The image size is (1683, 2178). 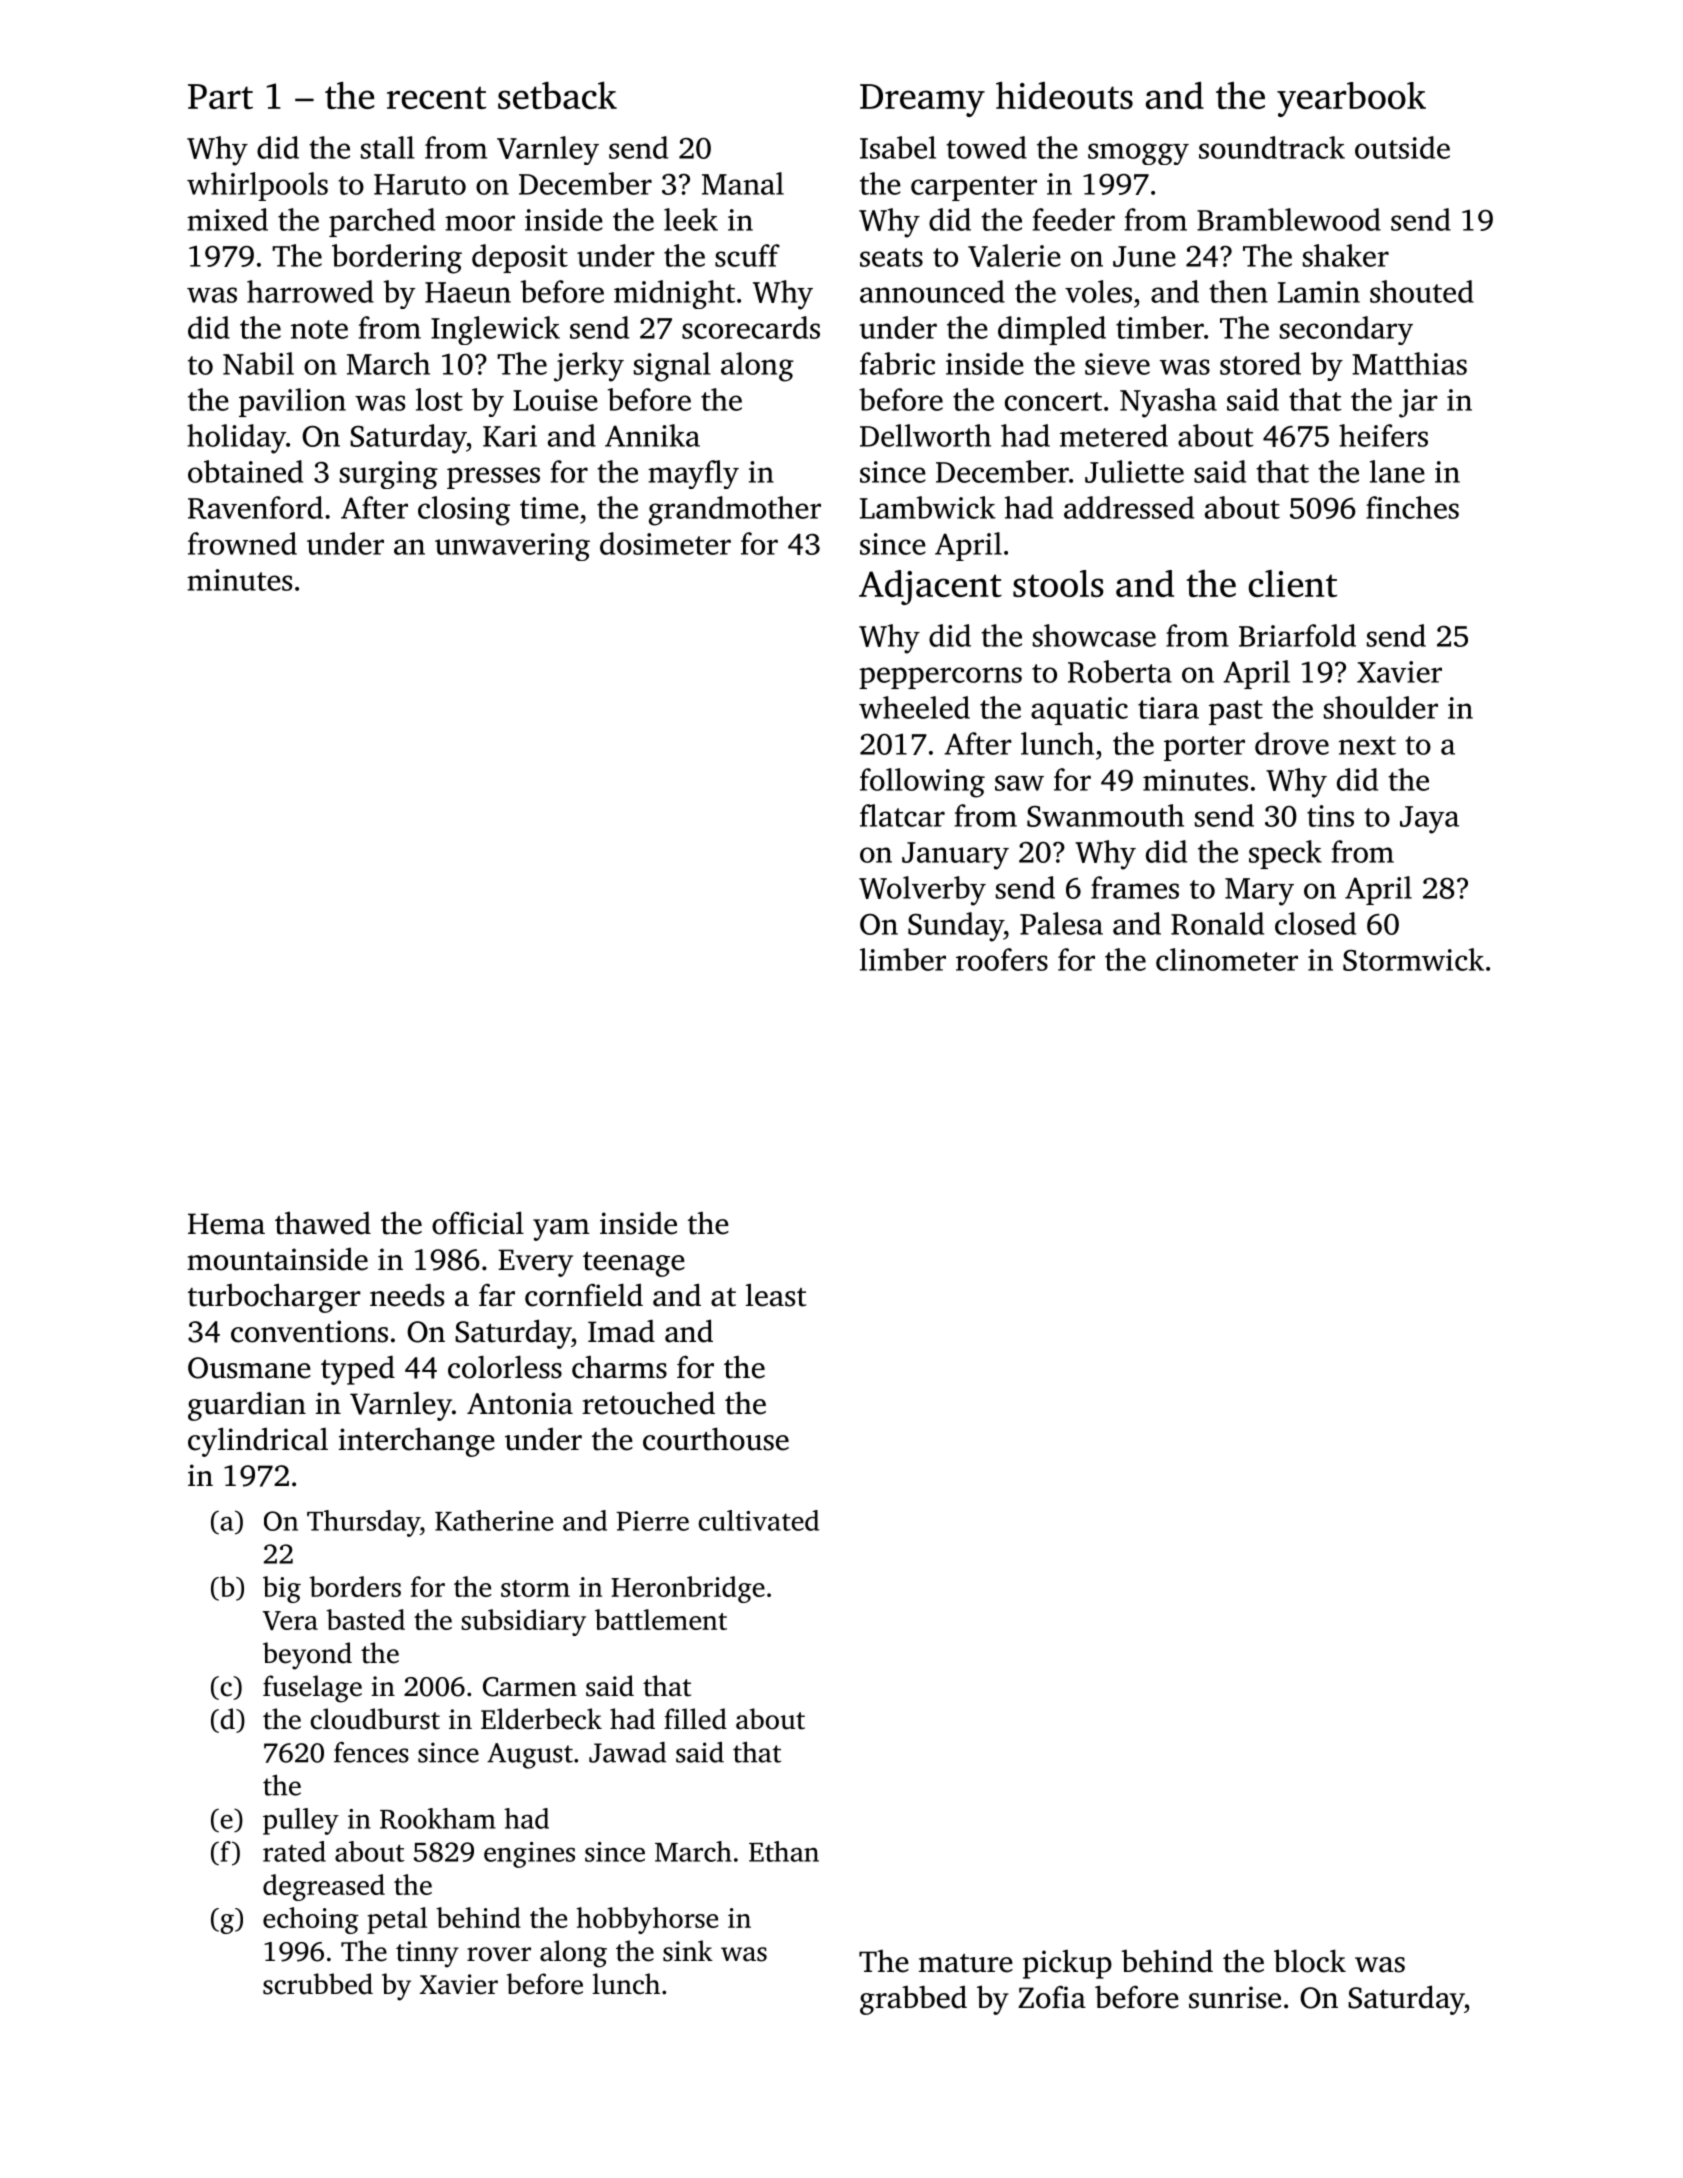 I want to click on block, so click(x=1310, y=1961).
